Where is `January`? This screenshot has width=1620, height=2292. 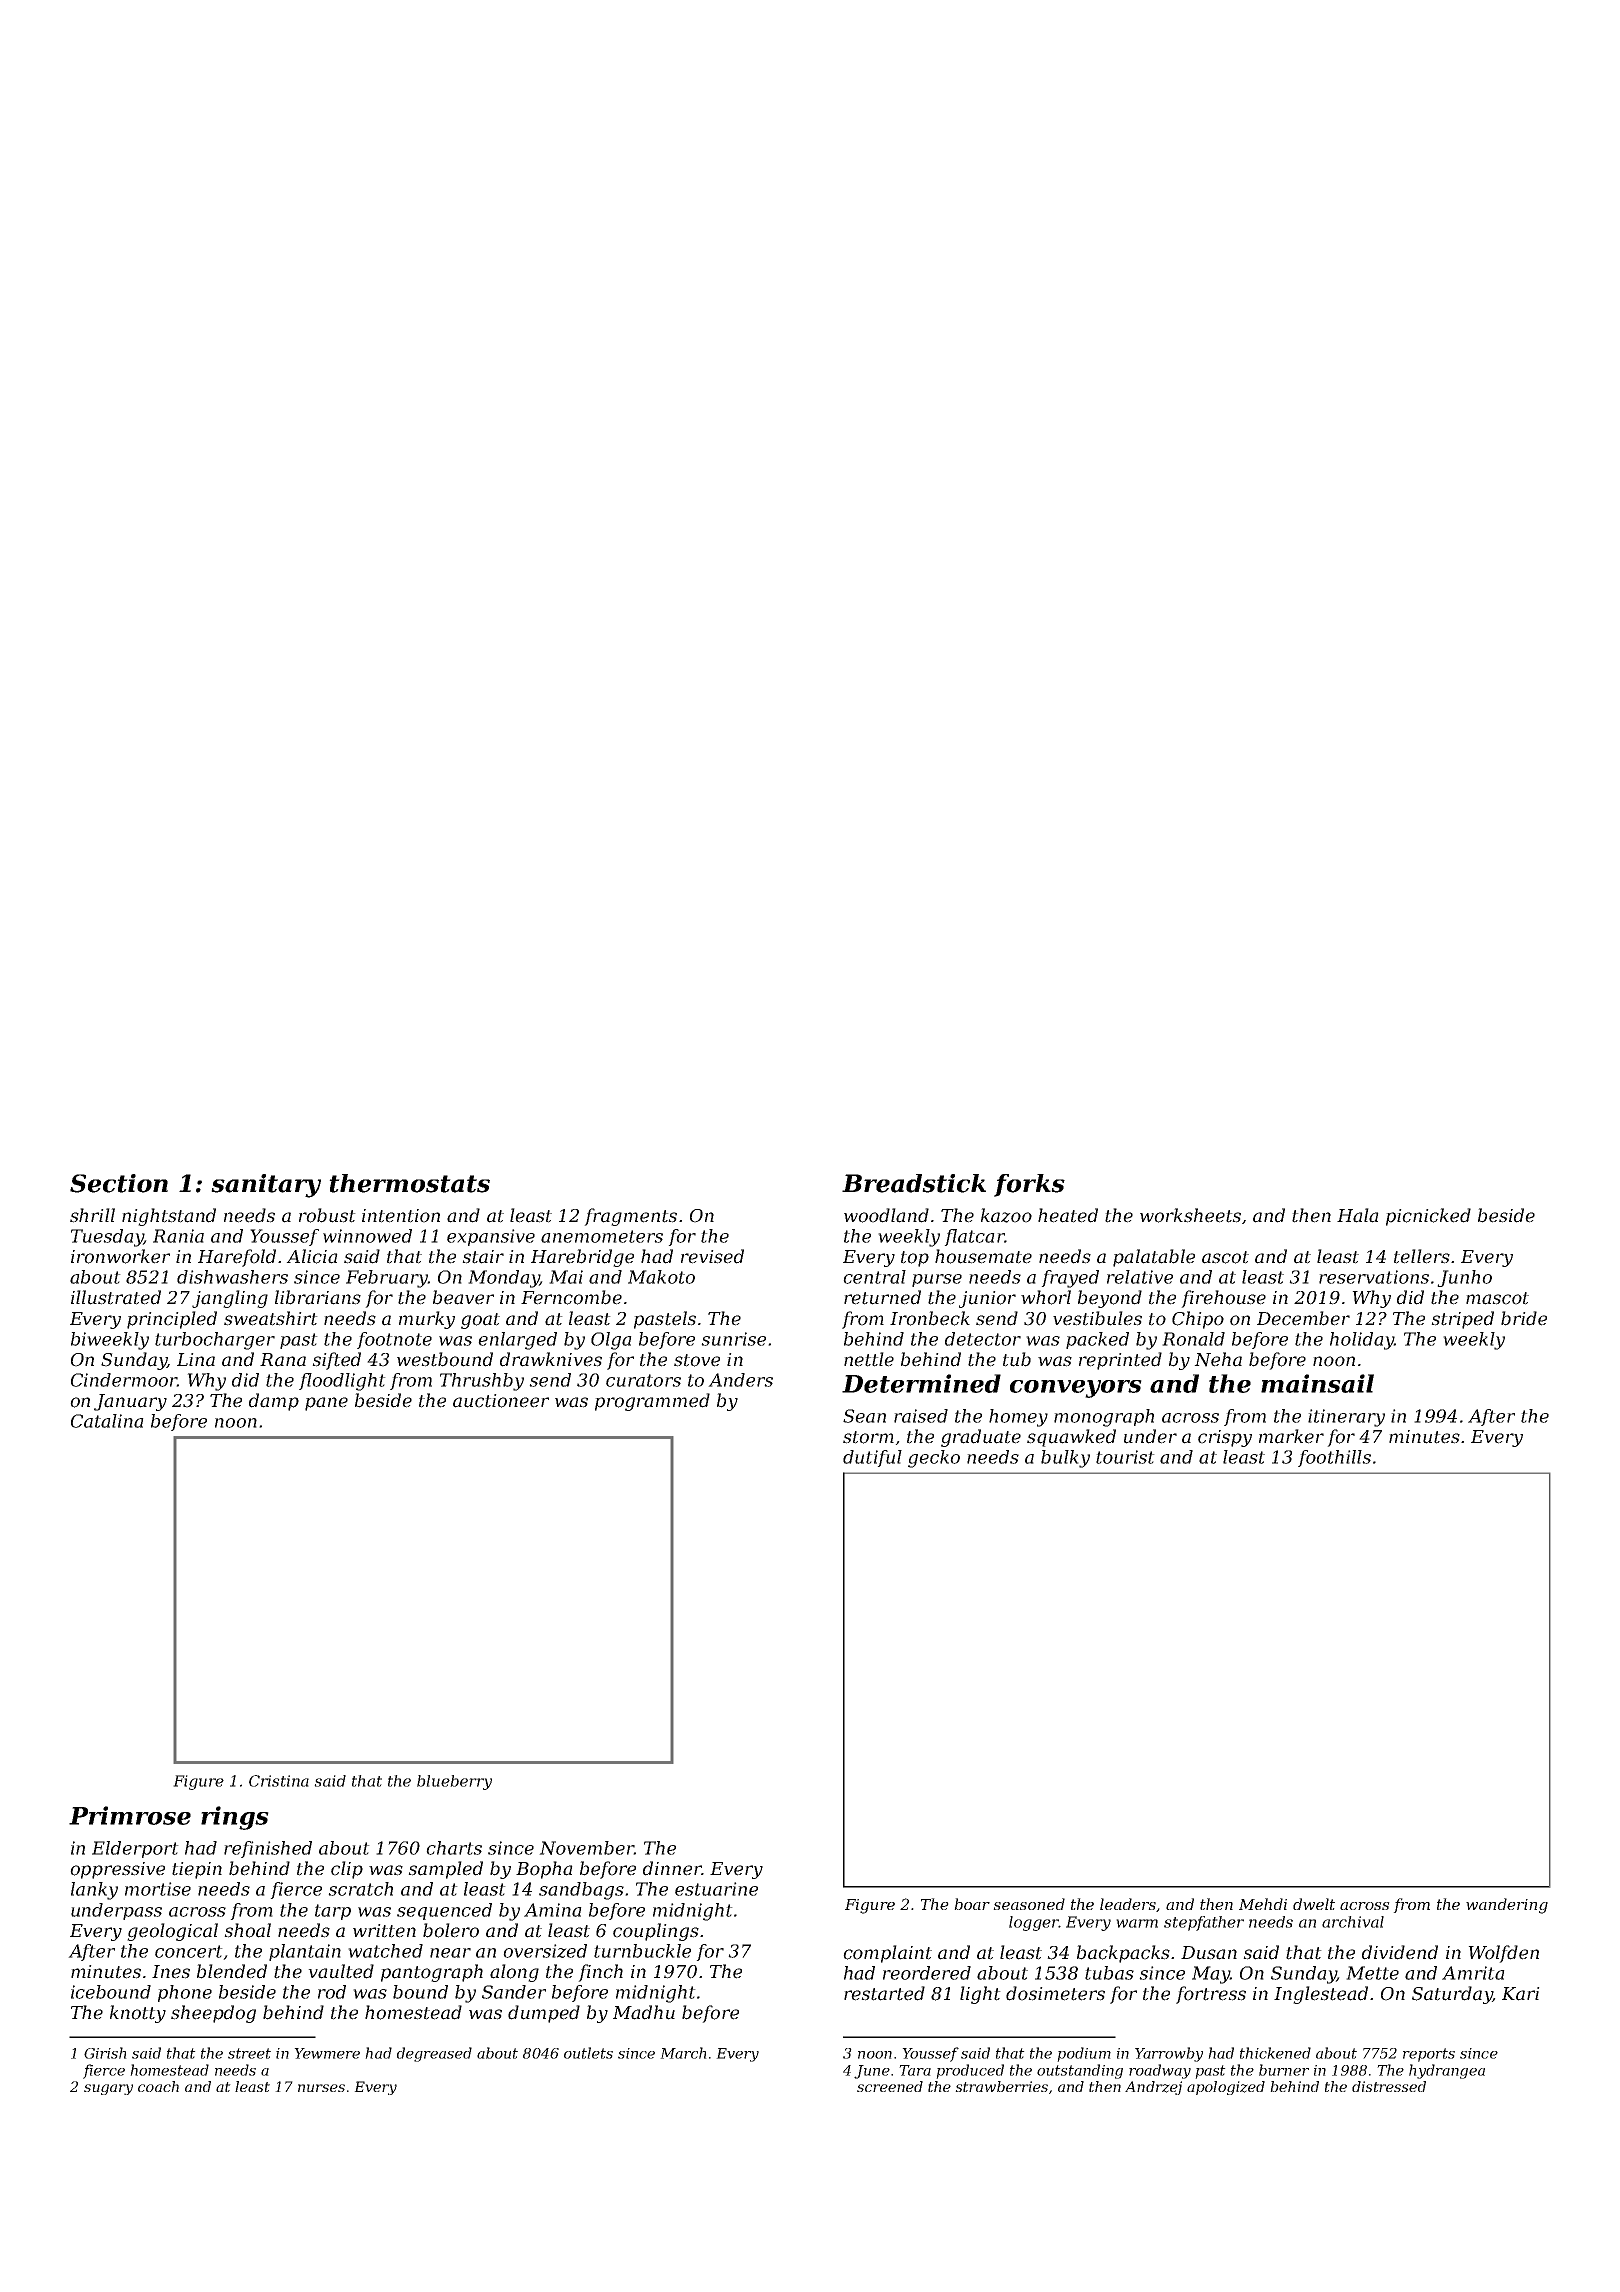
January is located at coordinates (130, 1402).
